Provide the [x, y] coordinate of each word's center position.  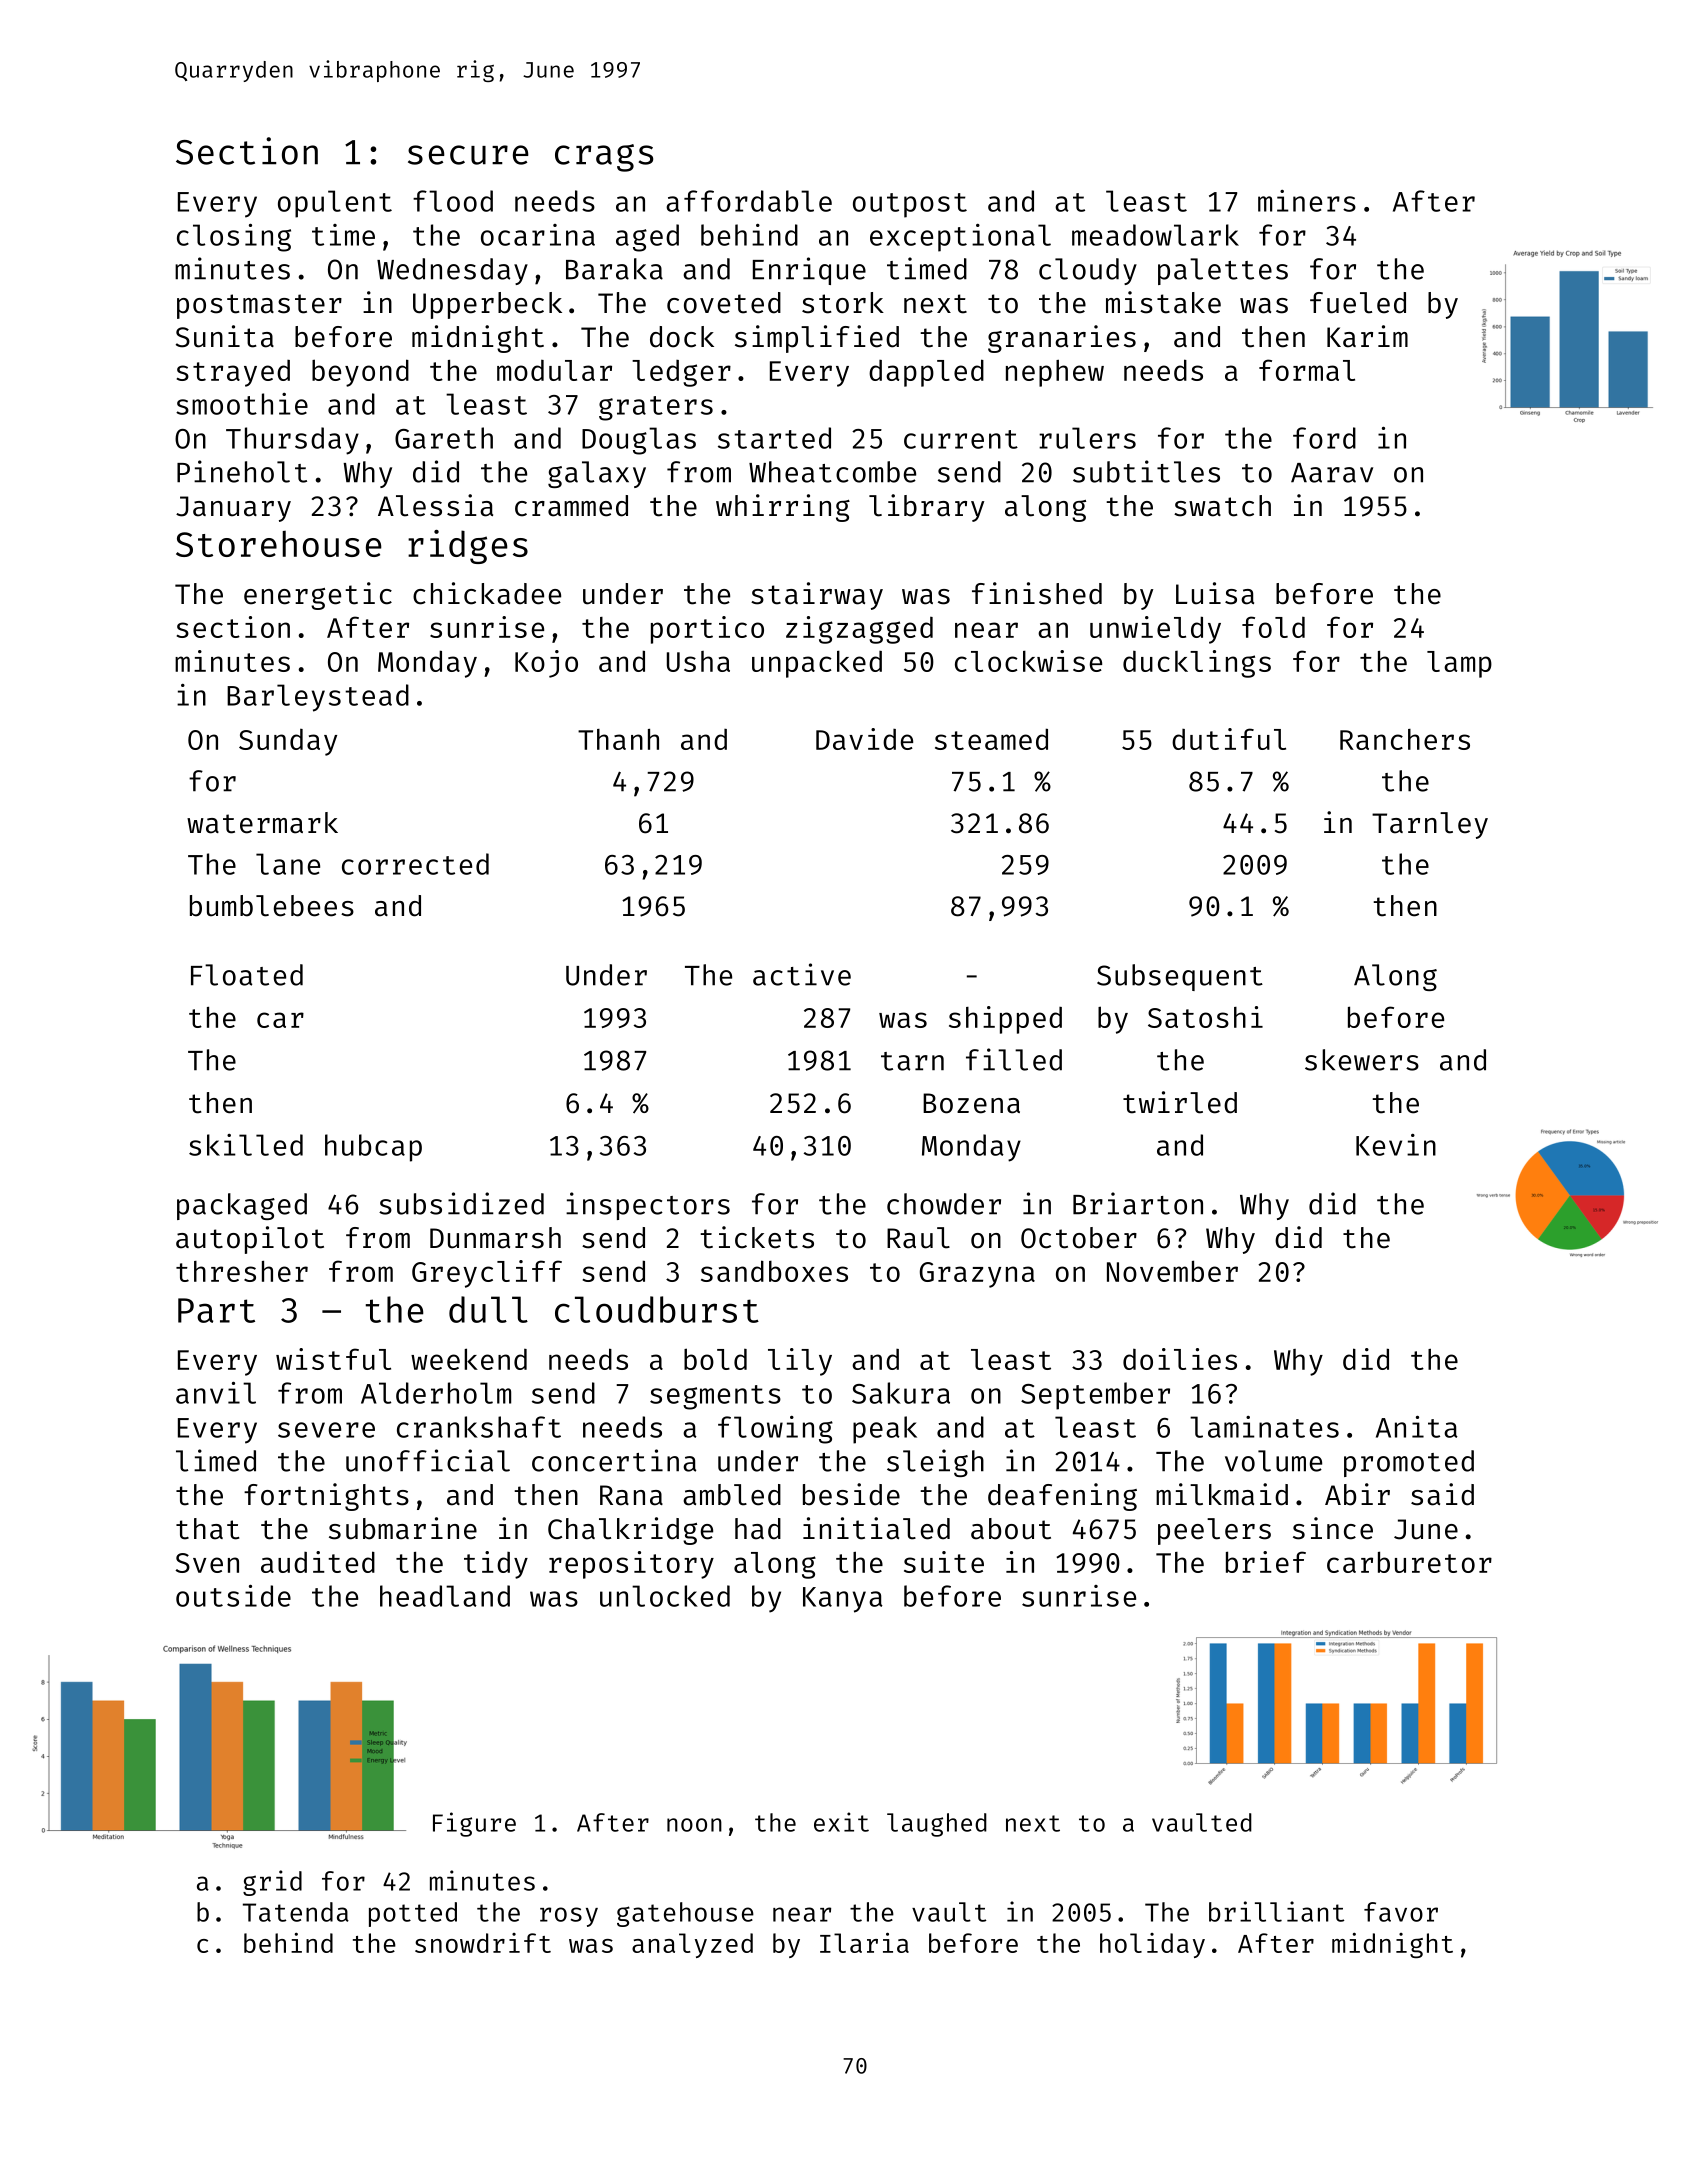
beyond [360, 373]
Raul [918, 1238]
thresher [242, 1271]
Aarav [1332, 473]
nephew [1055, 373]
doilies [1180, 1359]
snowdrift [483, 1943]
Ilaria [864, 1942]
